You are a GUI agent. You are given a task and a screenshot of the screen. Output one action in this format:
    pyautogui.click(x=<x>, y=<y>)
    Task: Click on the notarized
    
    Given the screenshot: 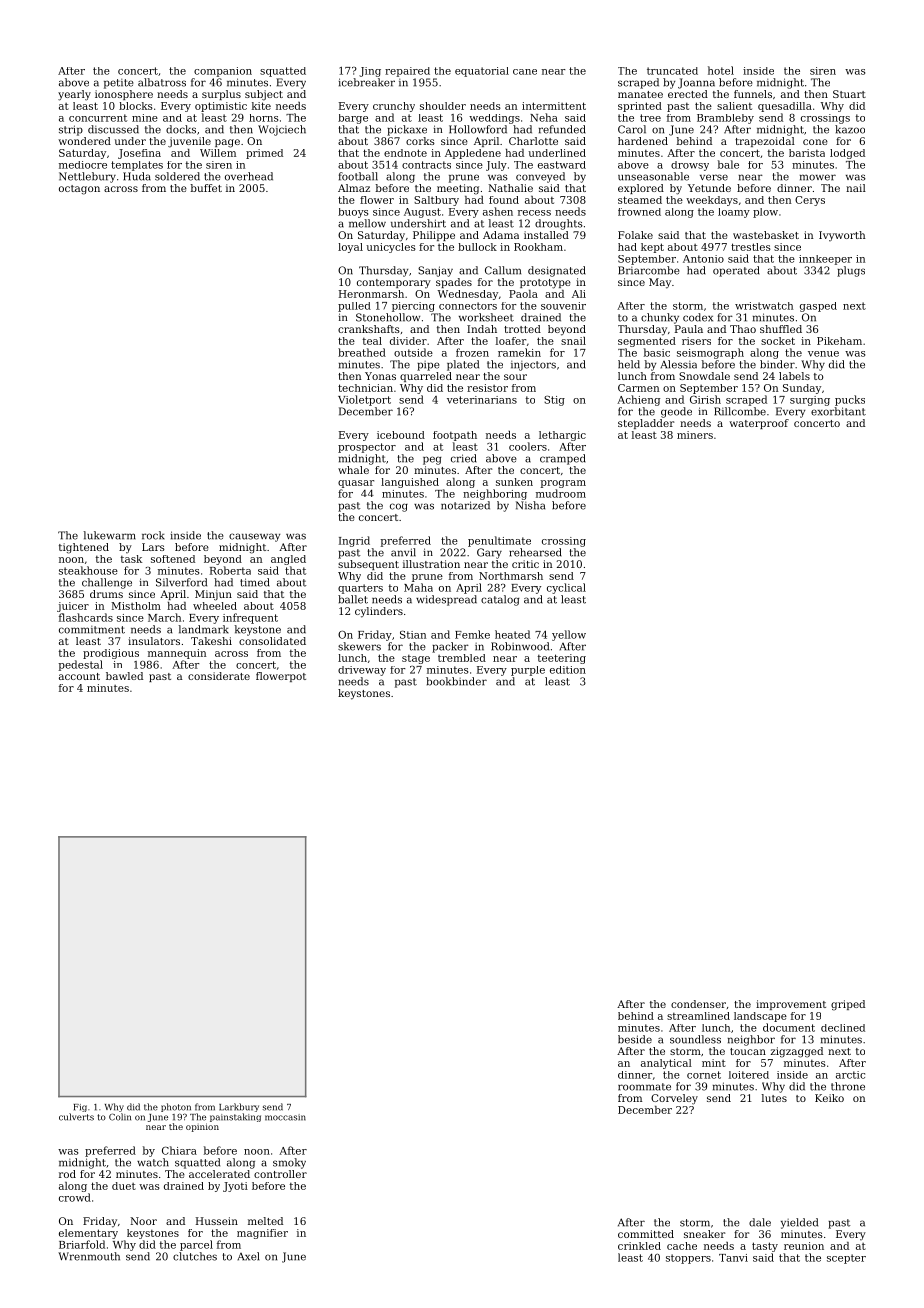 What is the action you would take?
    pyautogui.click(x=465, y=505)
